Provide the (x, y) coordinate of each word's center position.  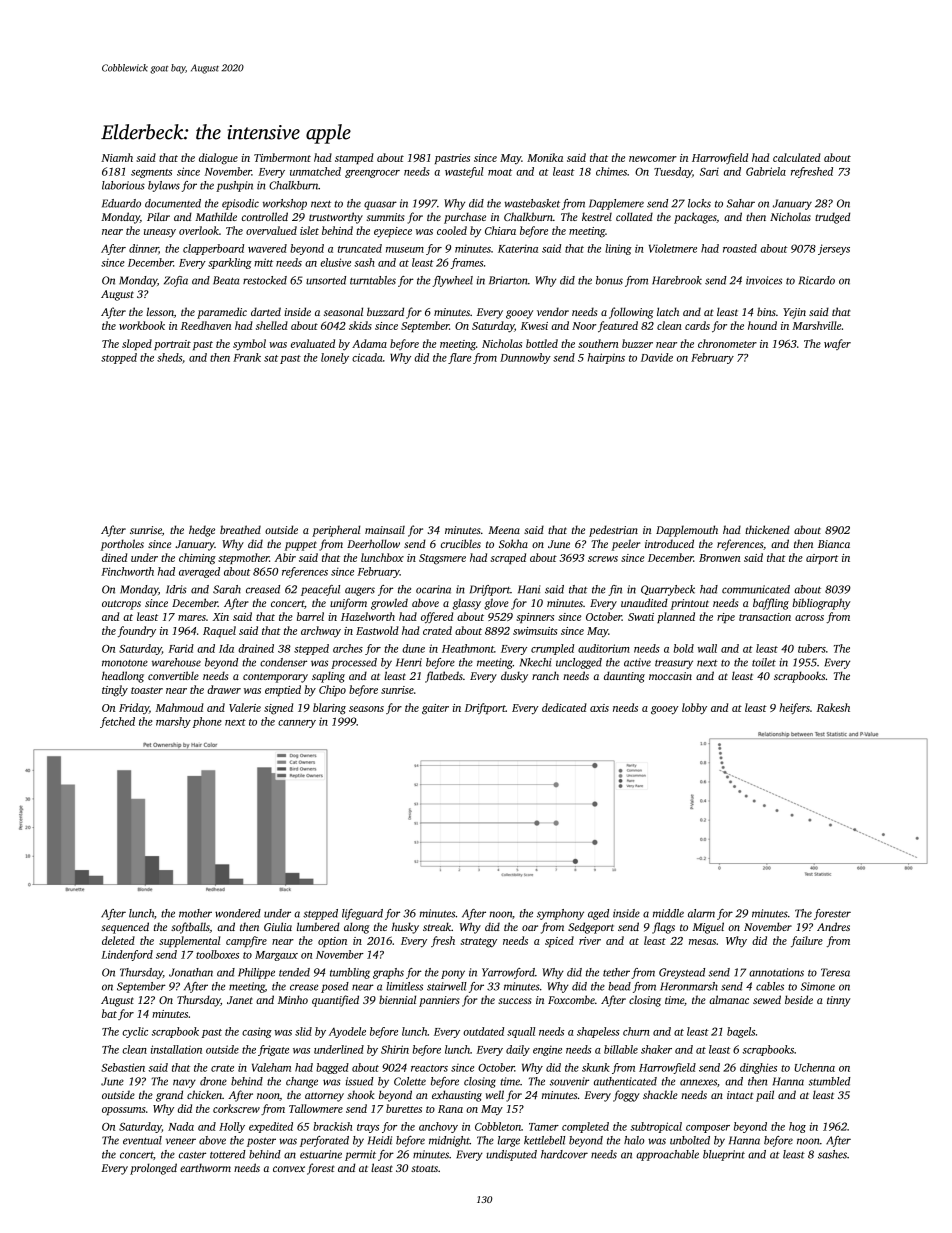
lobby (694, 709)
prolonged (153, 1169)
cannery (297, 724)
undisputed (511, 1155)
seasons (366, 709)
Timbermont (282, 157)
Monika (545, 157)
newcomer (653, 159)
